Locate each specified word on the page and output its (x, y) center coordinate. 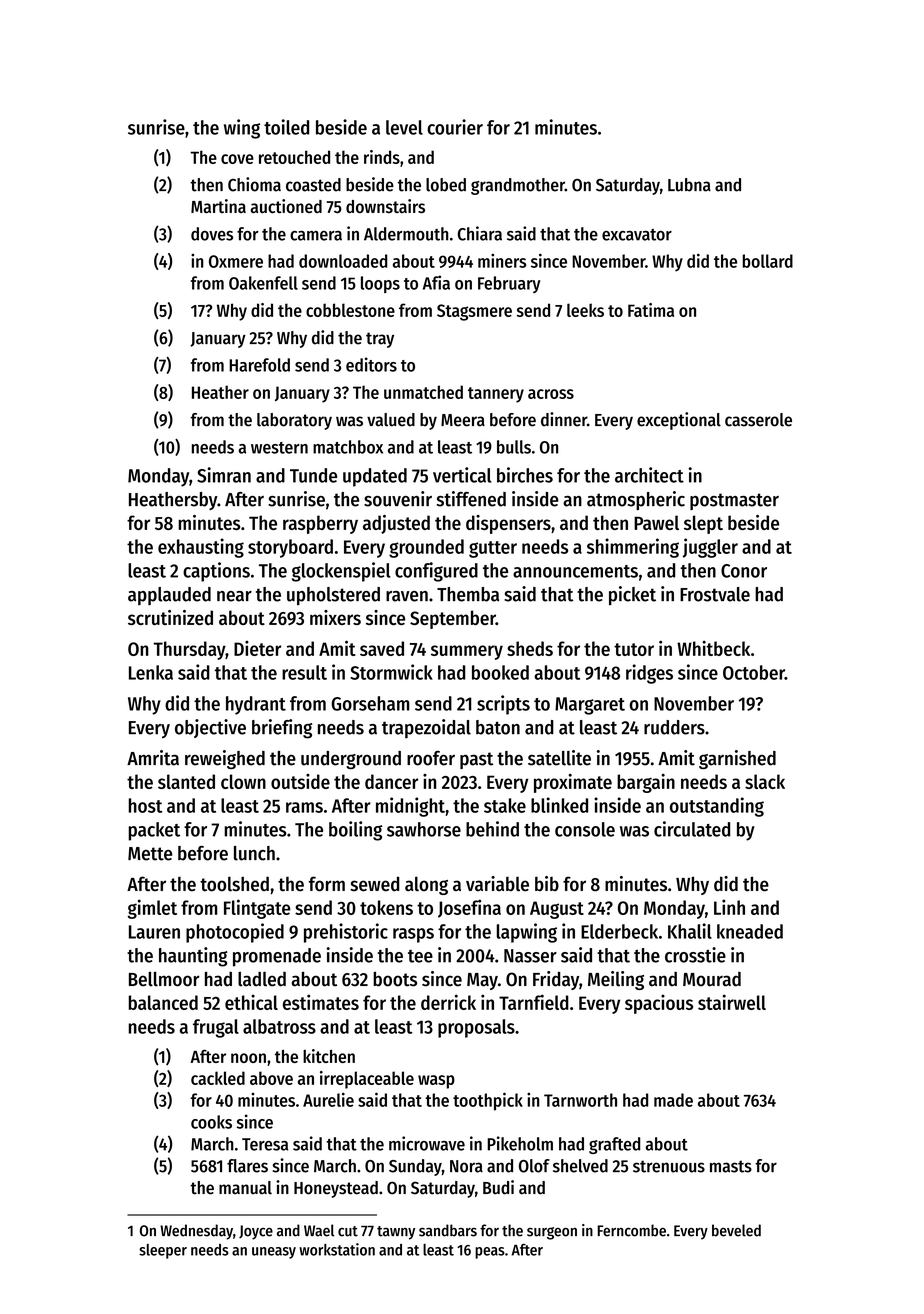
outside (300, 781)
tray (380, 340)
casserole (758, 420)
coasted (313, 185)
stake (505, 805)
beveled (736, 1230)
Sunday (415, 1167)
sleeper (163, 1251)
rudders (674, 727)
